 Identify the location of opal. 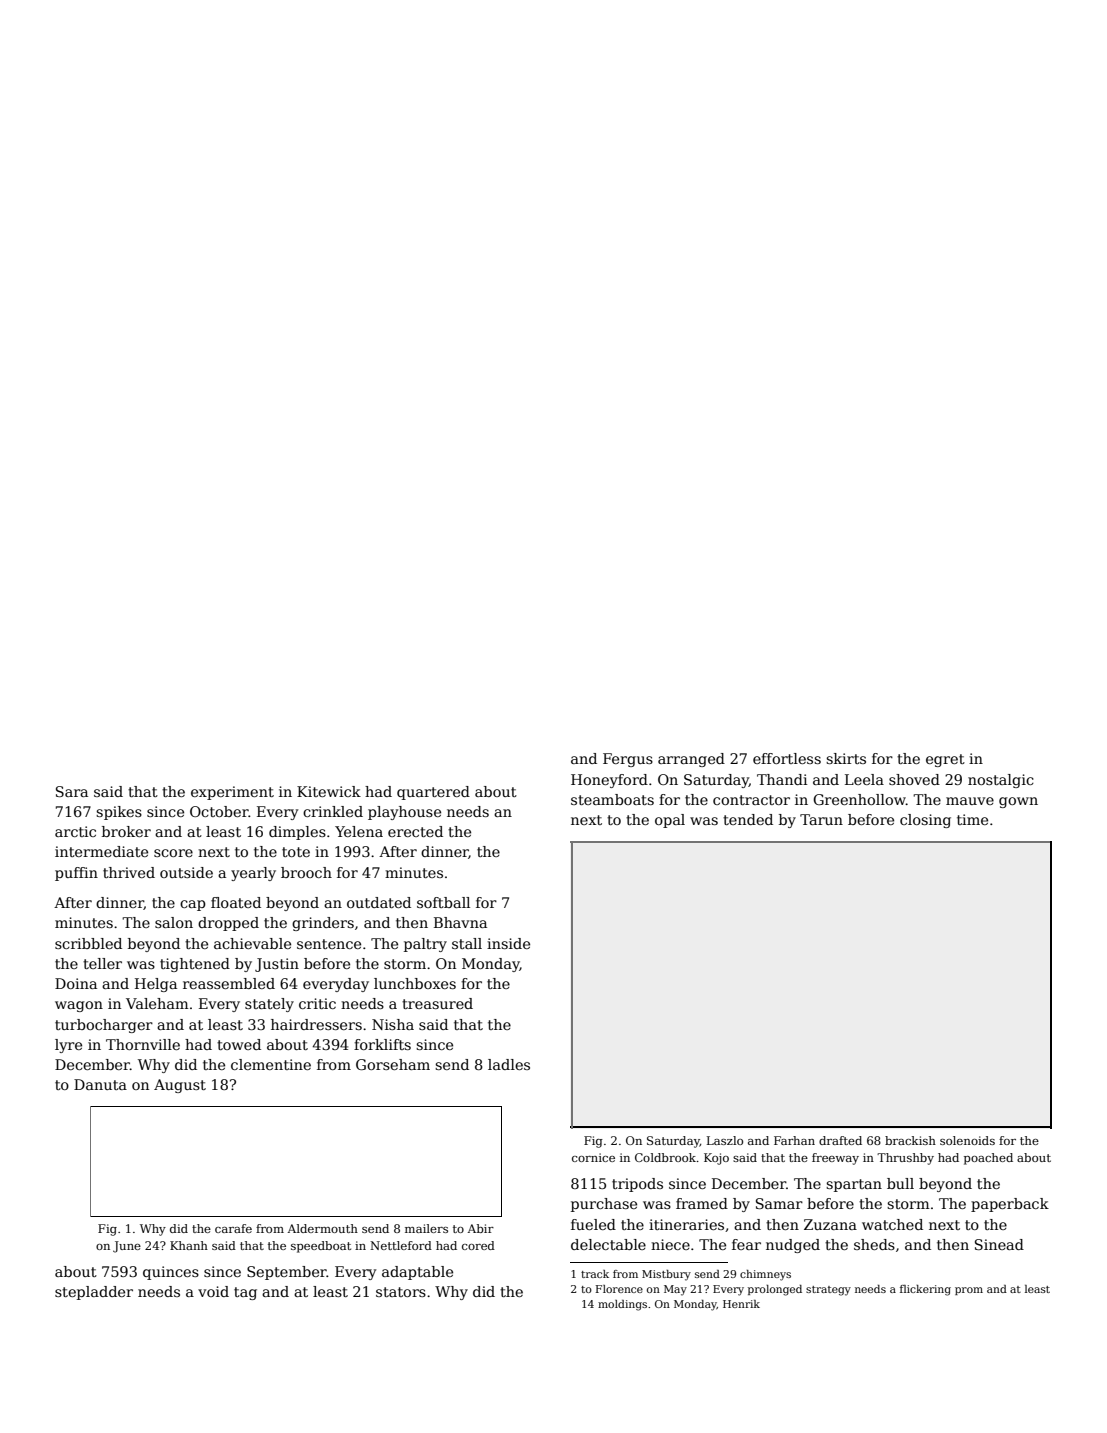
(670, 821).
